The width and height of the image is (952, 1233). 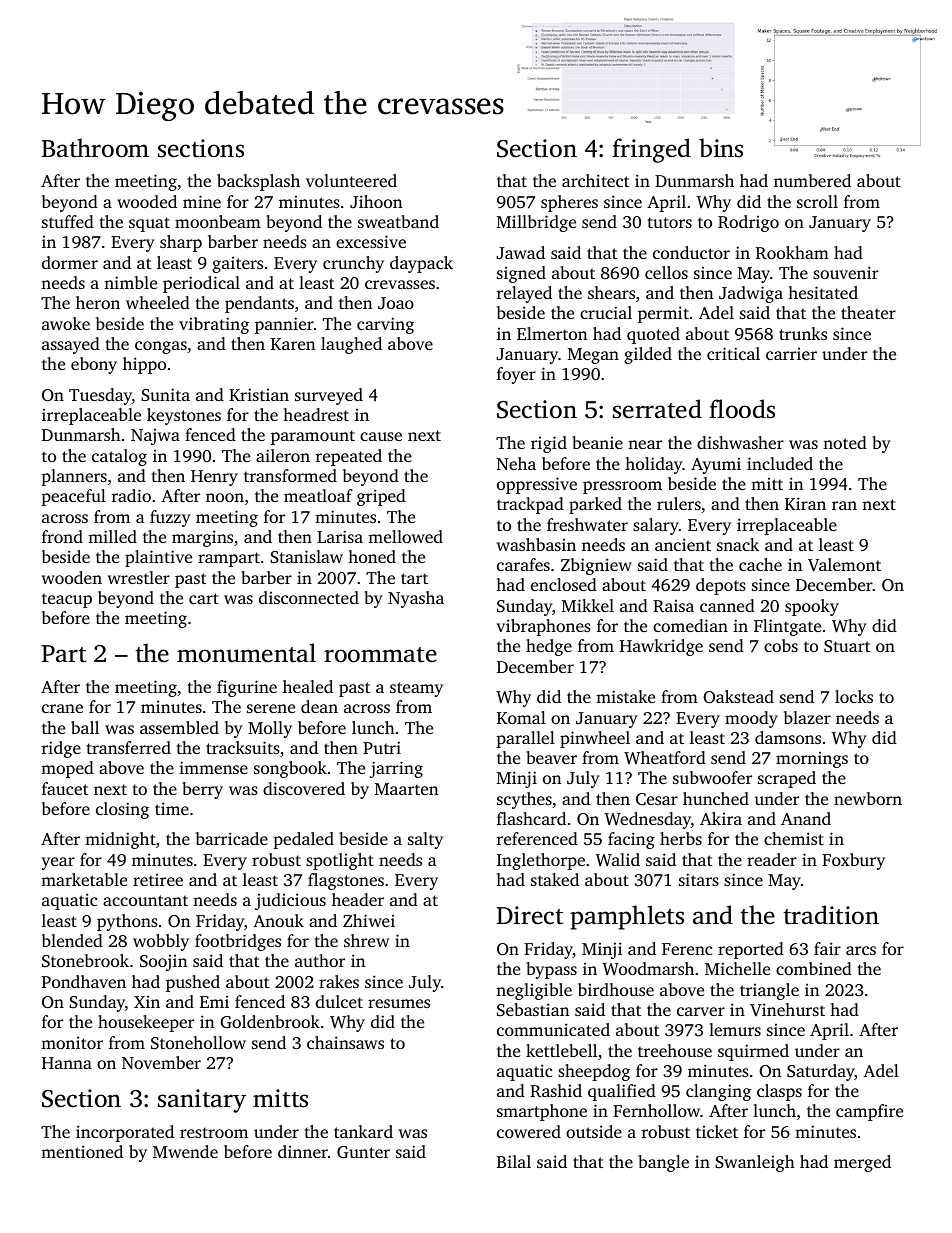 I want to click on dulcet, so click(x=339, y=1001).
